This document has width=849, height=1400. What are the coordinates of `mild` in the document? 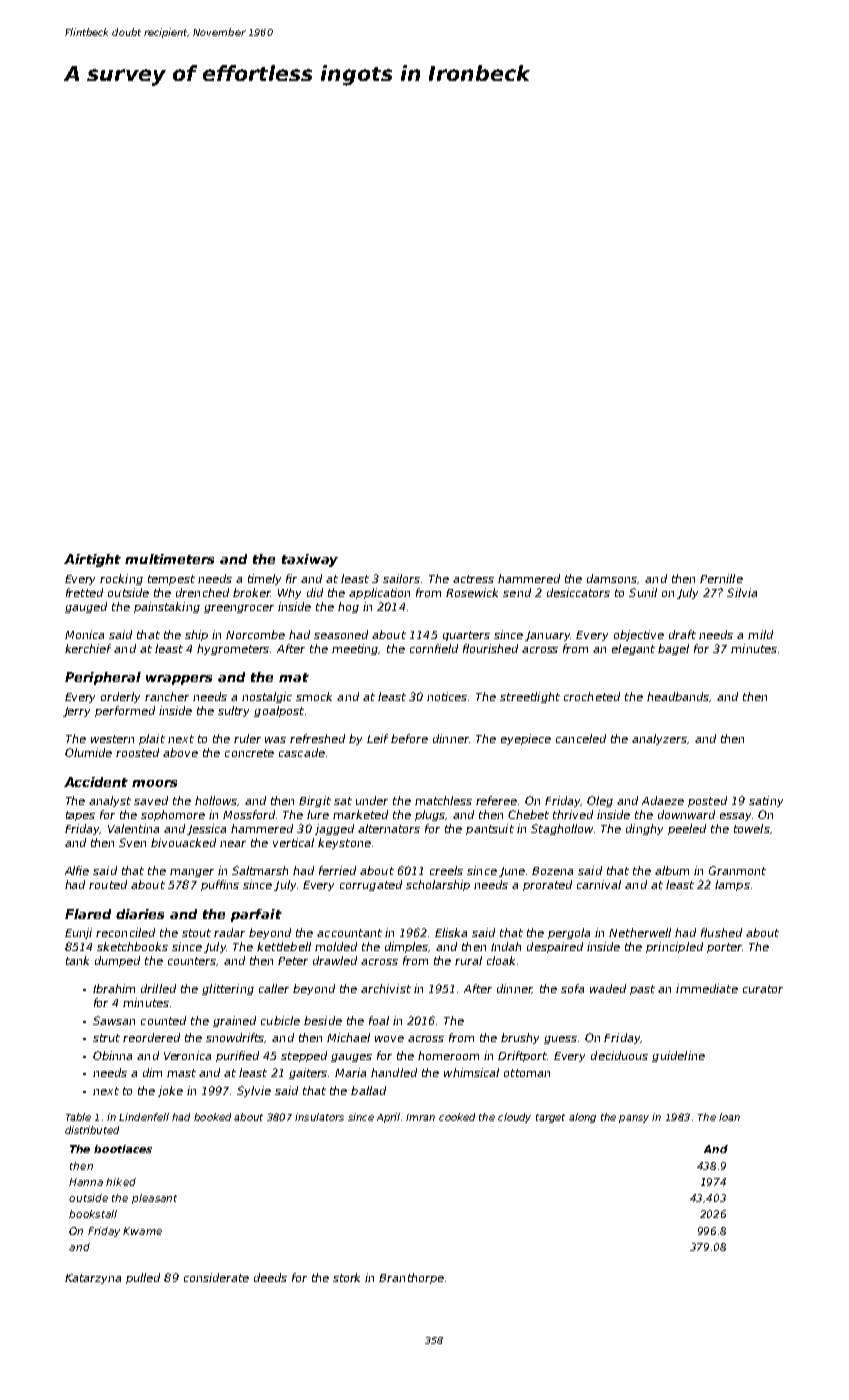 It's located at (760, 634).
